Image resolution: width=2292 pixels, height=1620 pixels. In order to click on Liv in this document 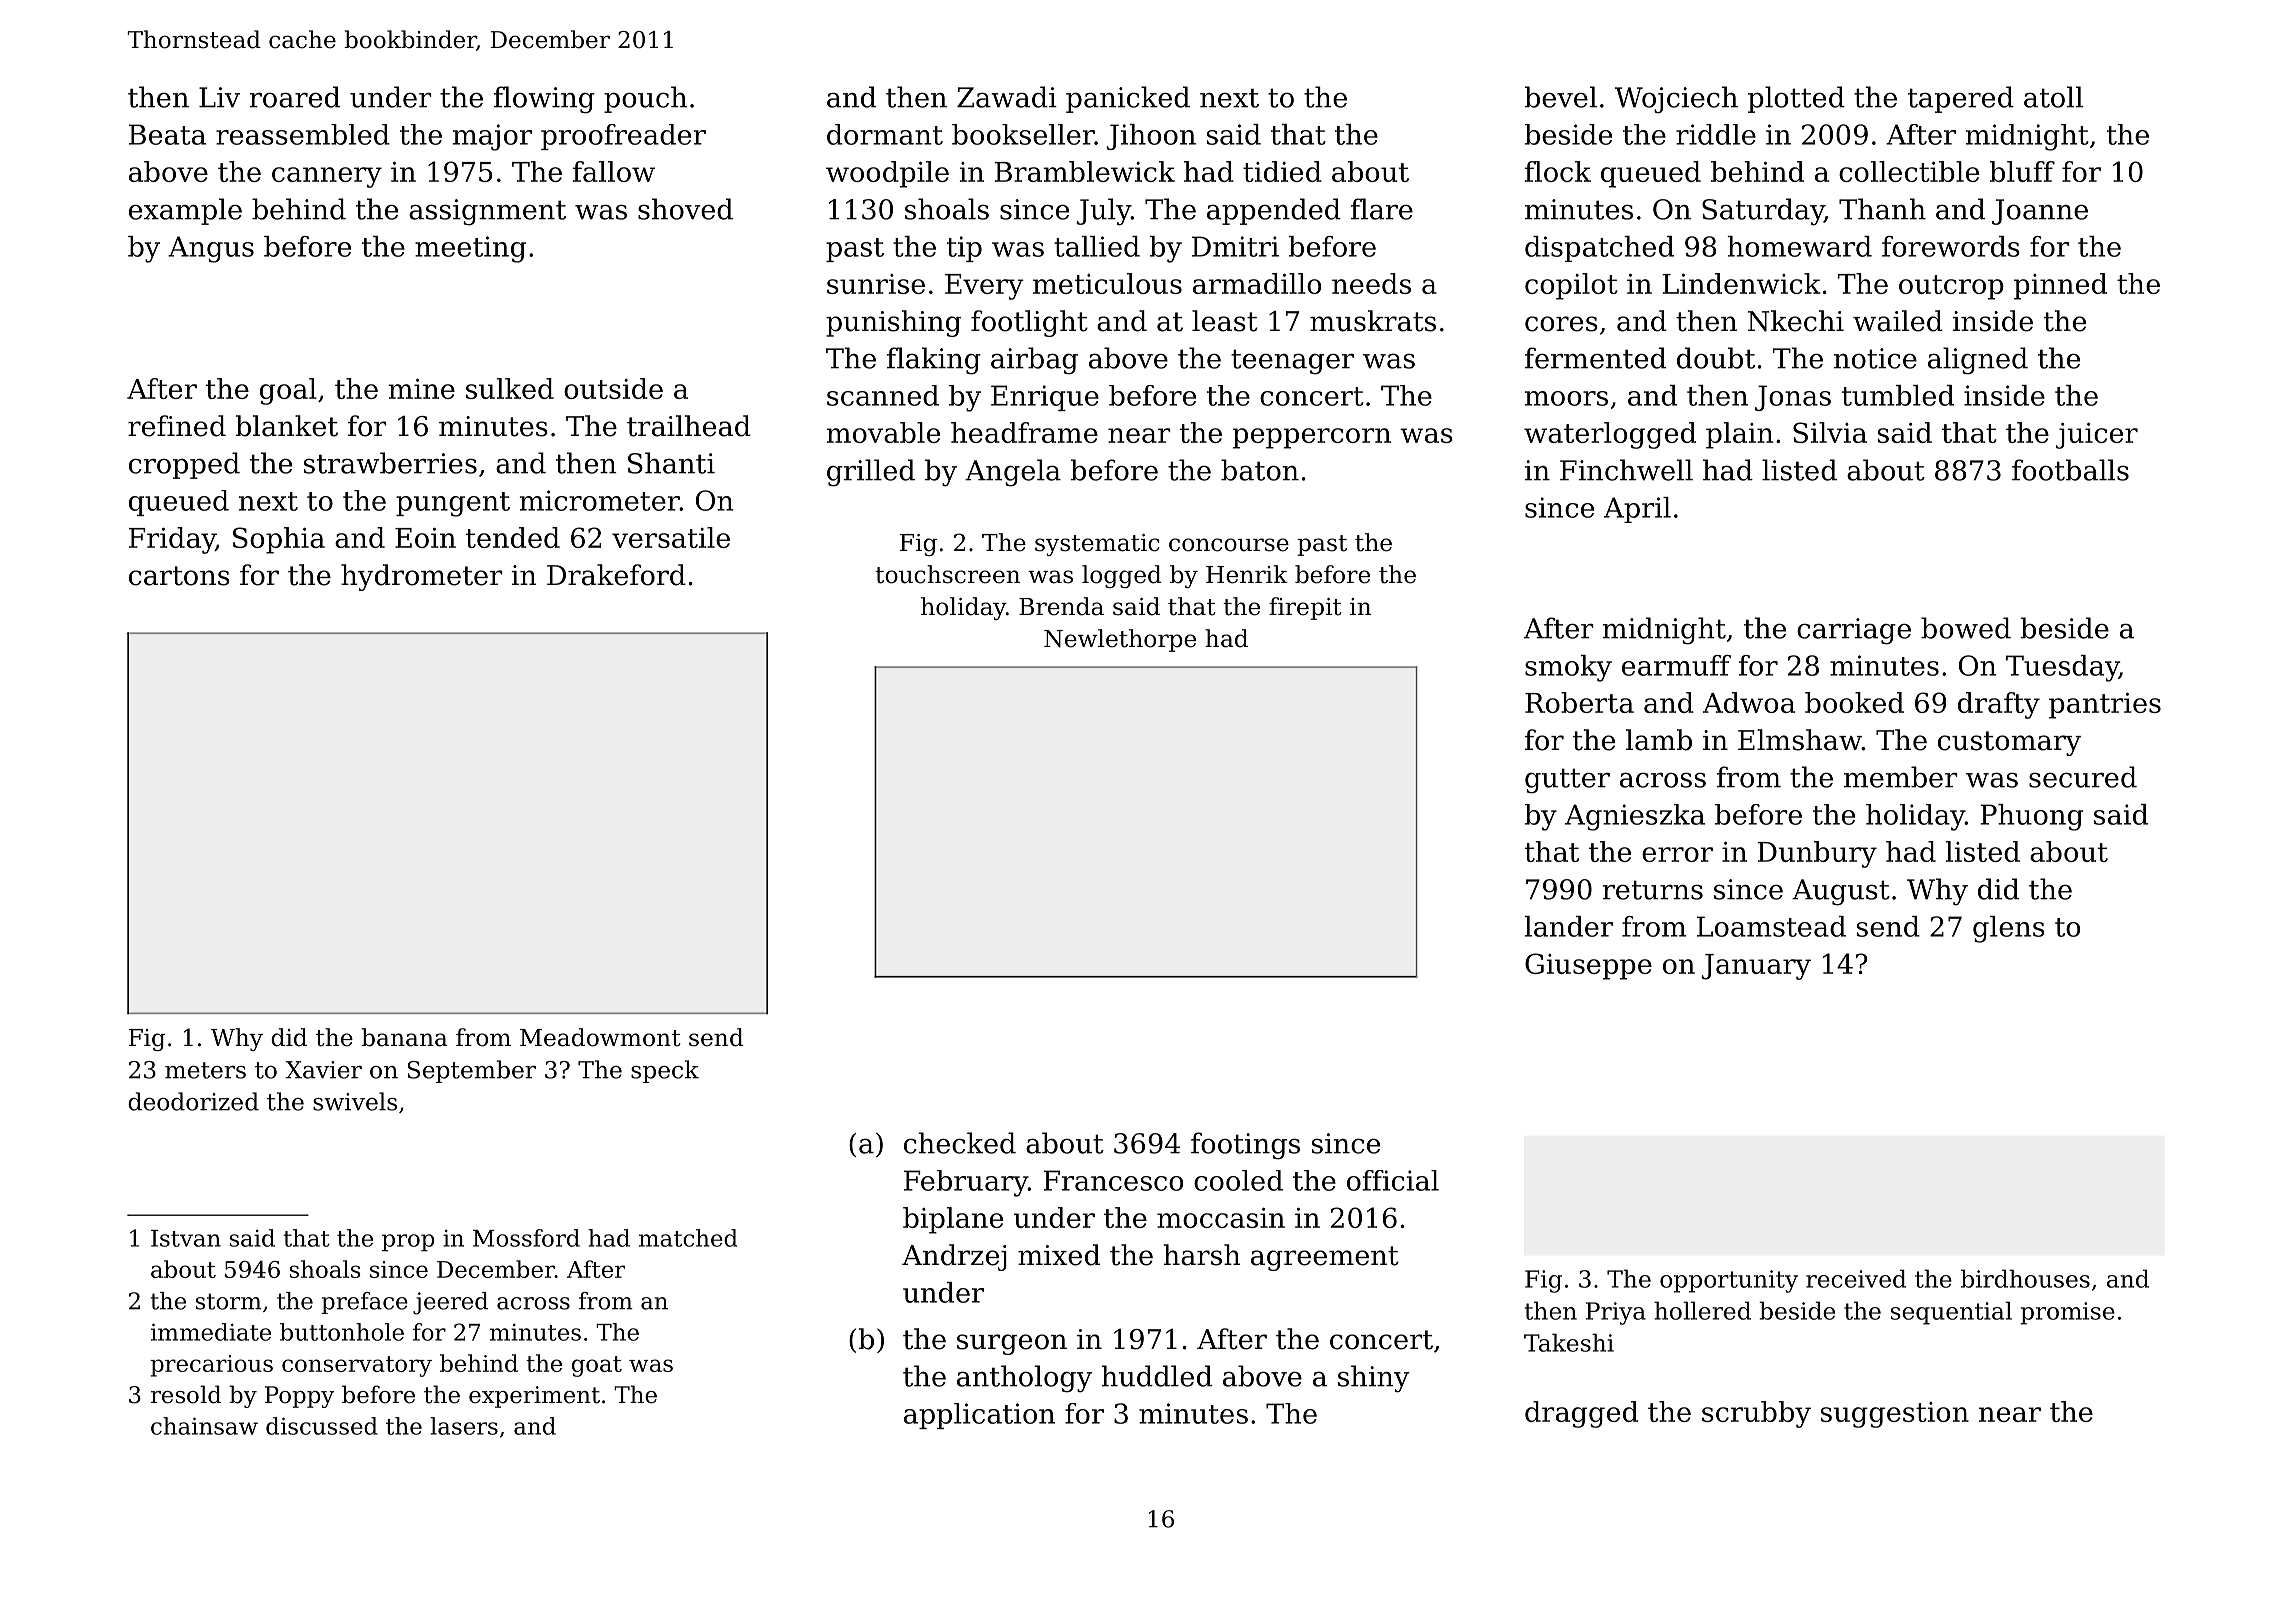, I will do `click(219, 97)`.
